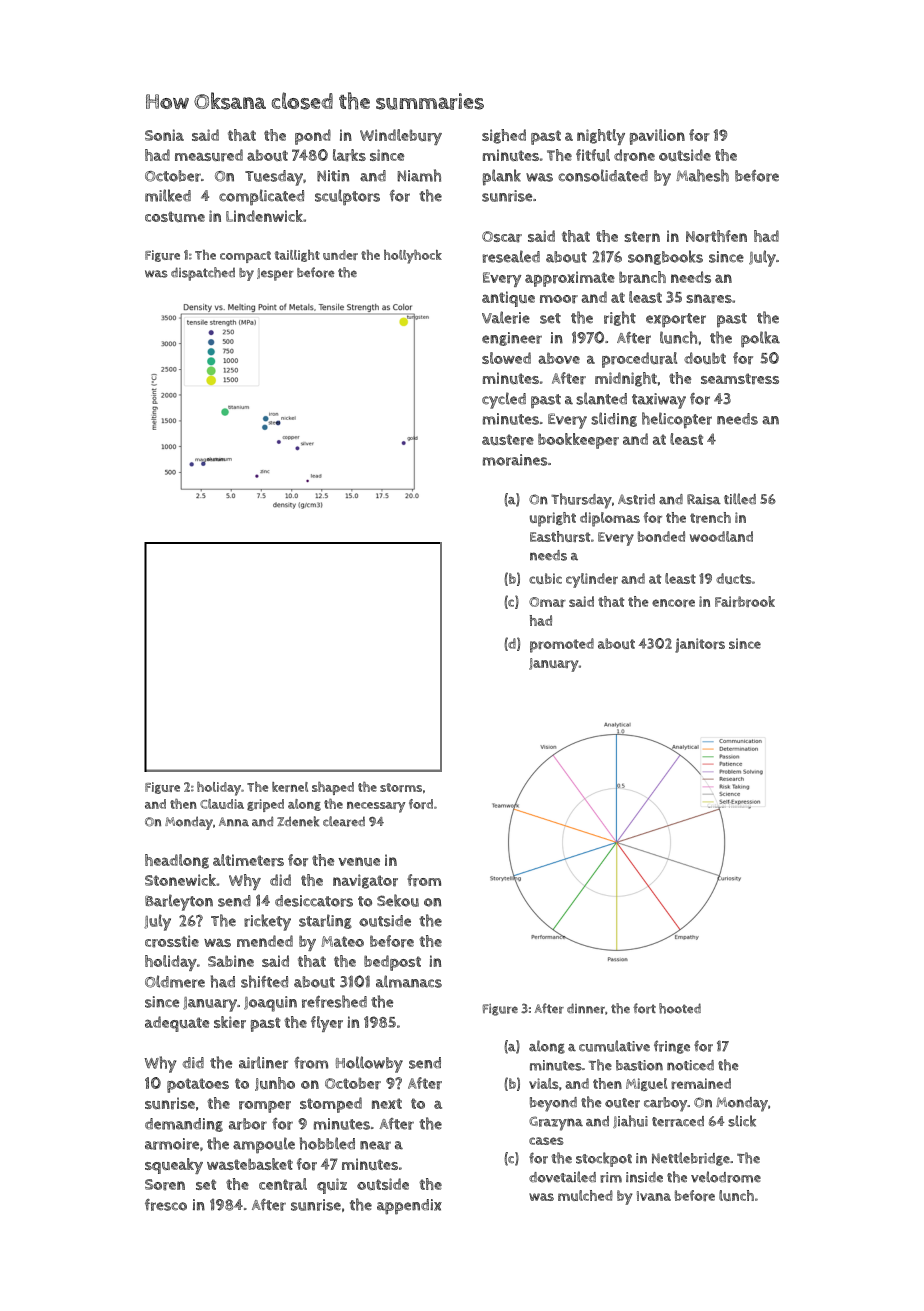 This document has height=1311, width=924. What do you see at coordinates (547, 602) in the document?
I see `Omar` at bounding box center [547, 602].
